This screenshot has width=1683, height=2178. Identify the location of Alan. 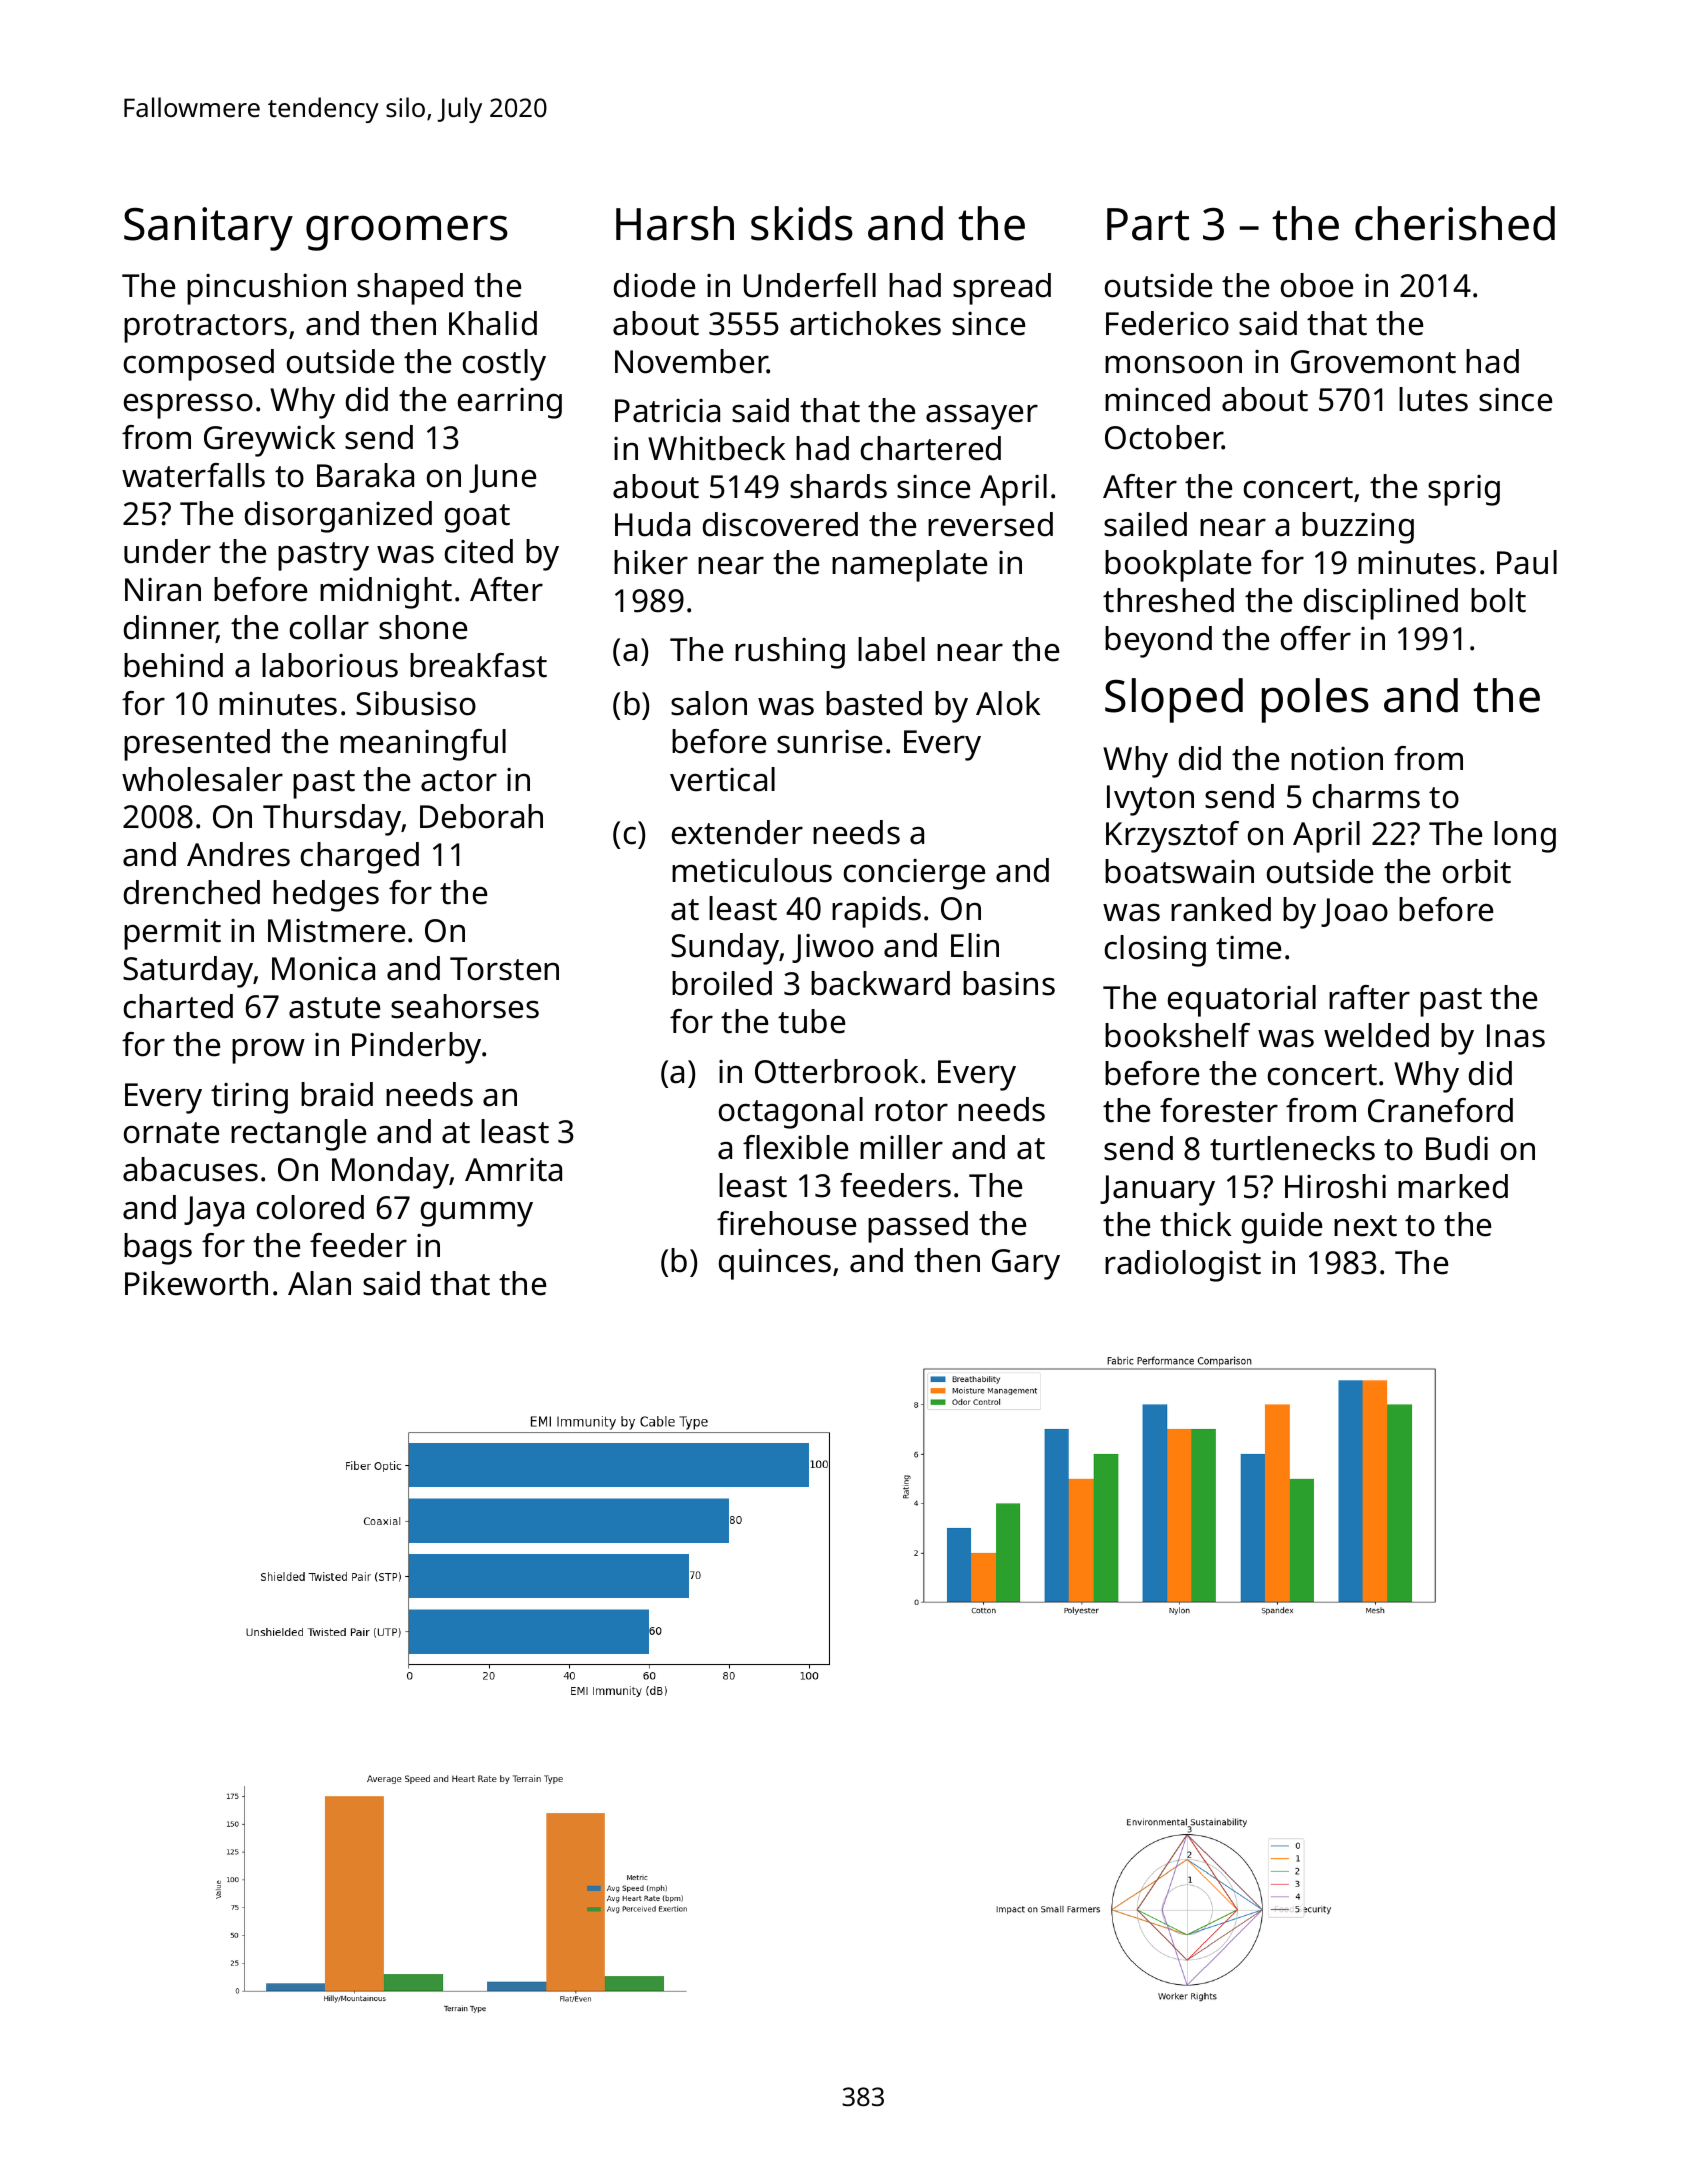
(319, 1283).
